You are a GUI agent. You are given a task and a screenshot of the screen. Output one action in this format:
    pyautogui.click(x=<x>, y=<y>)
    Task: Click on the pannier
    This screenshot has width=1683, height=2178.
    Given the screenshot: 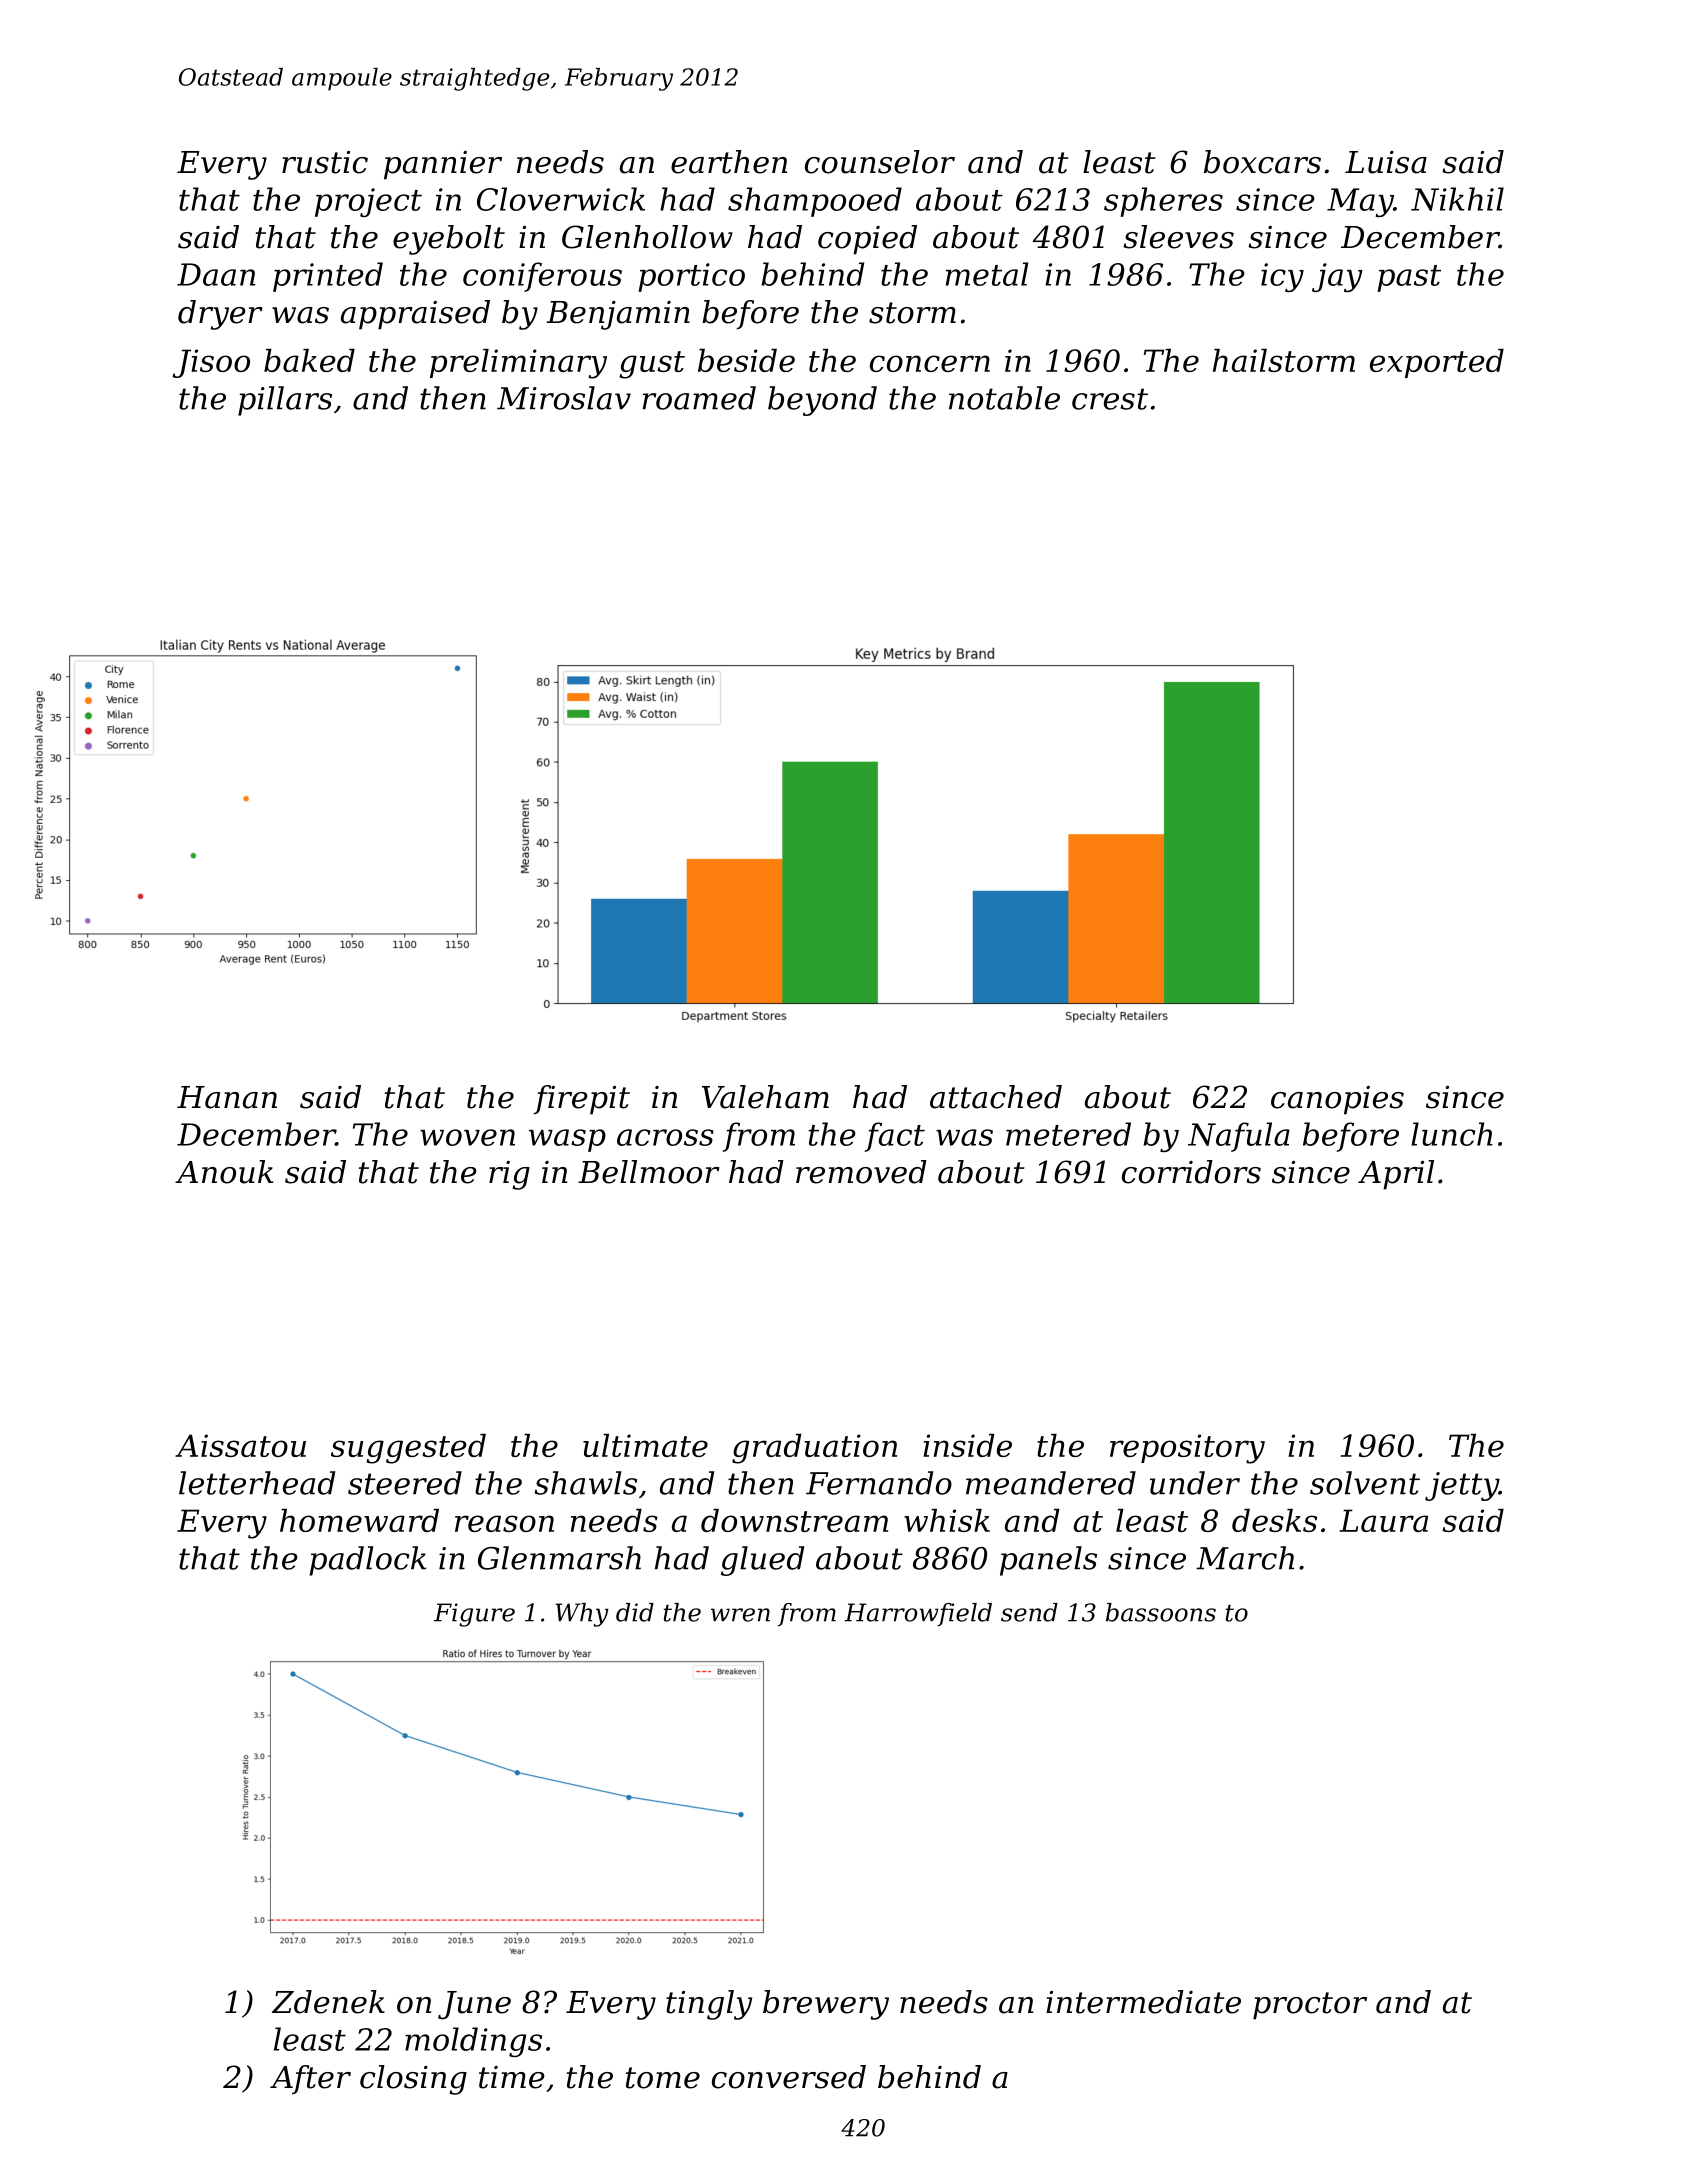 What is the action you would take?
    pyautogui.click(x=443, y=165)
